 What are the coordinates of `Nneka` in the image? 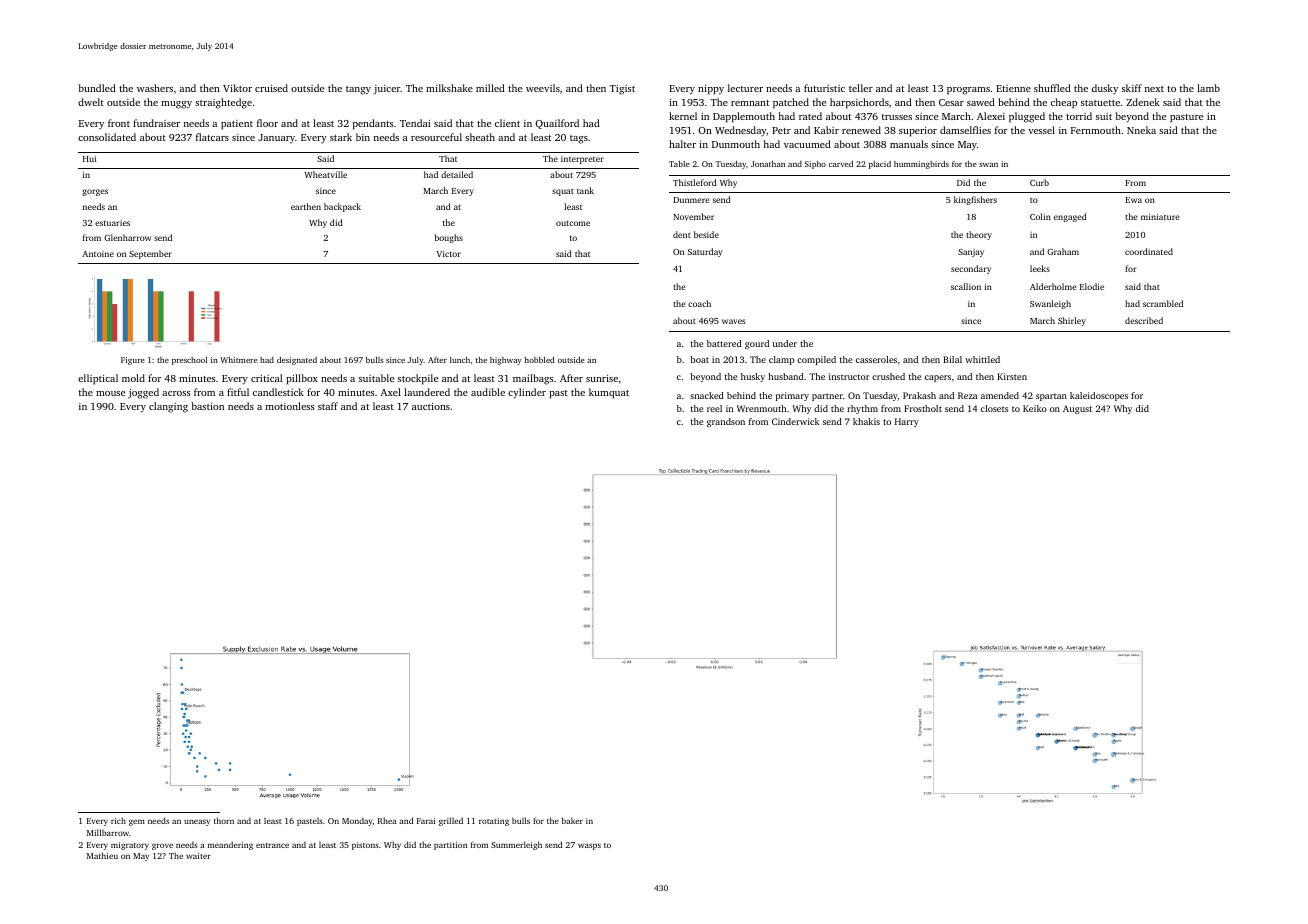 It's located at (1141, 130).
